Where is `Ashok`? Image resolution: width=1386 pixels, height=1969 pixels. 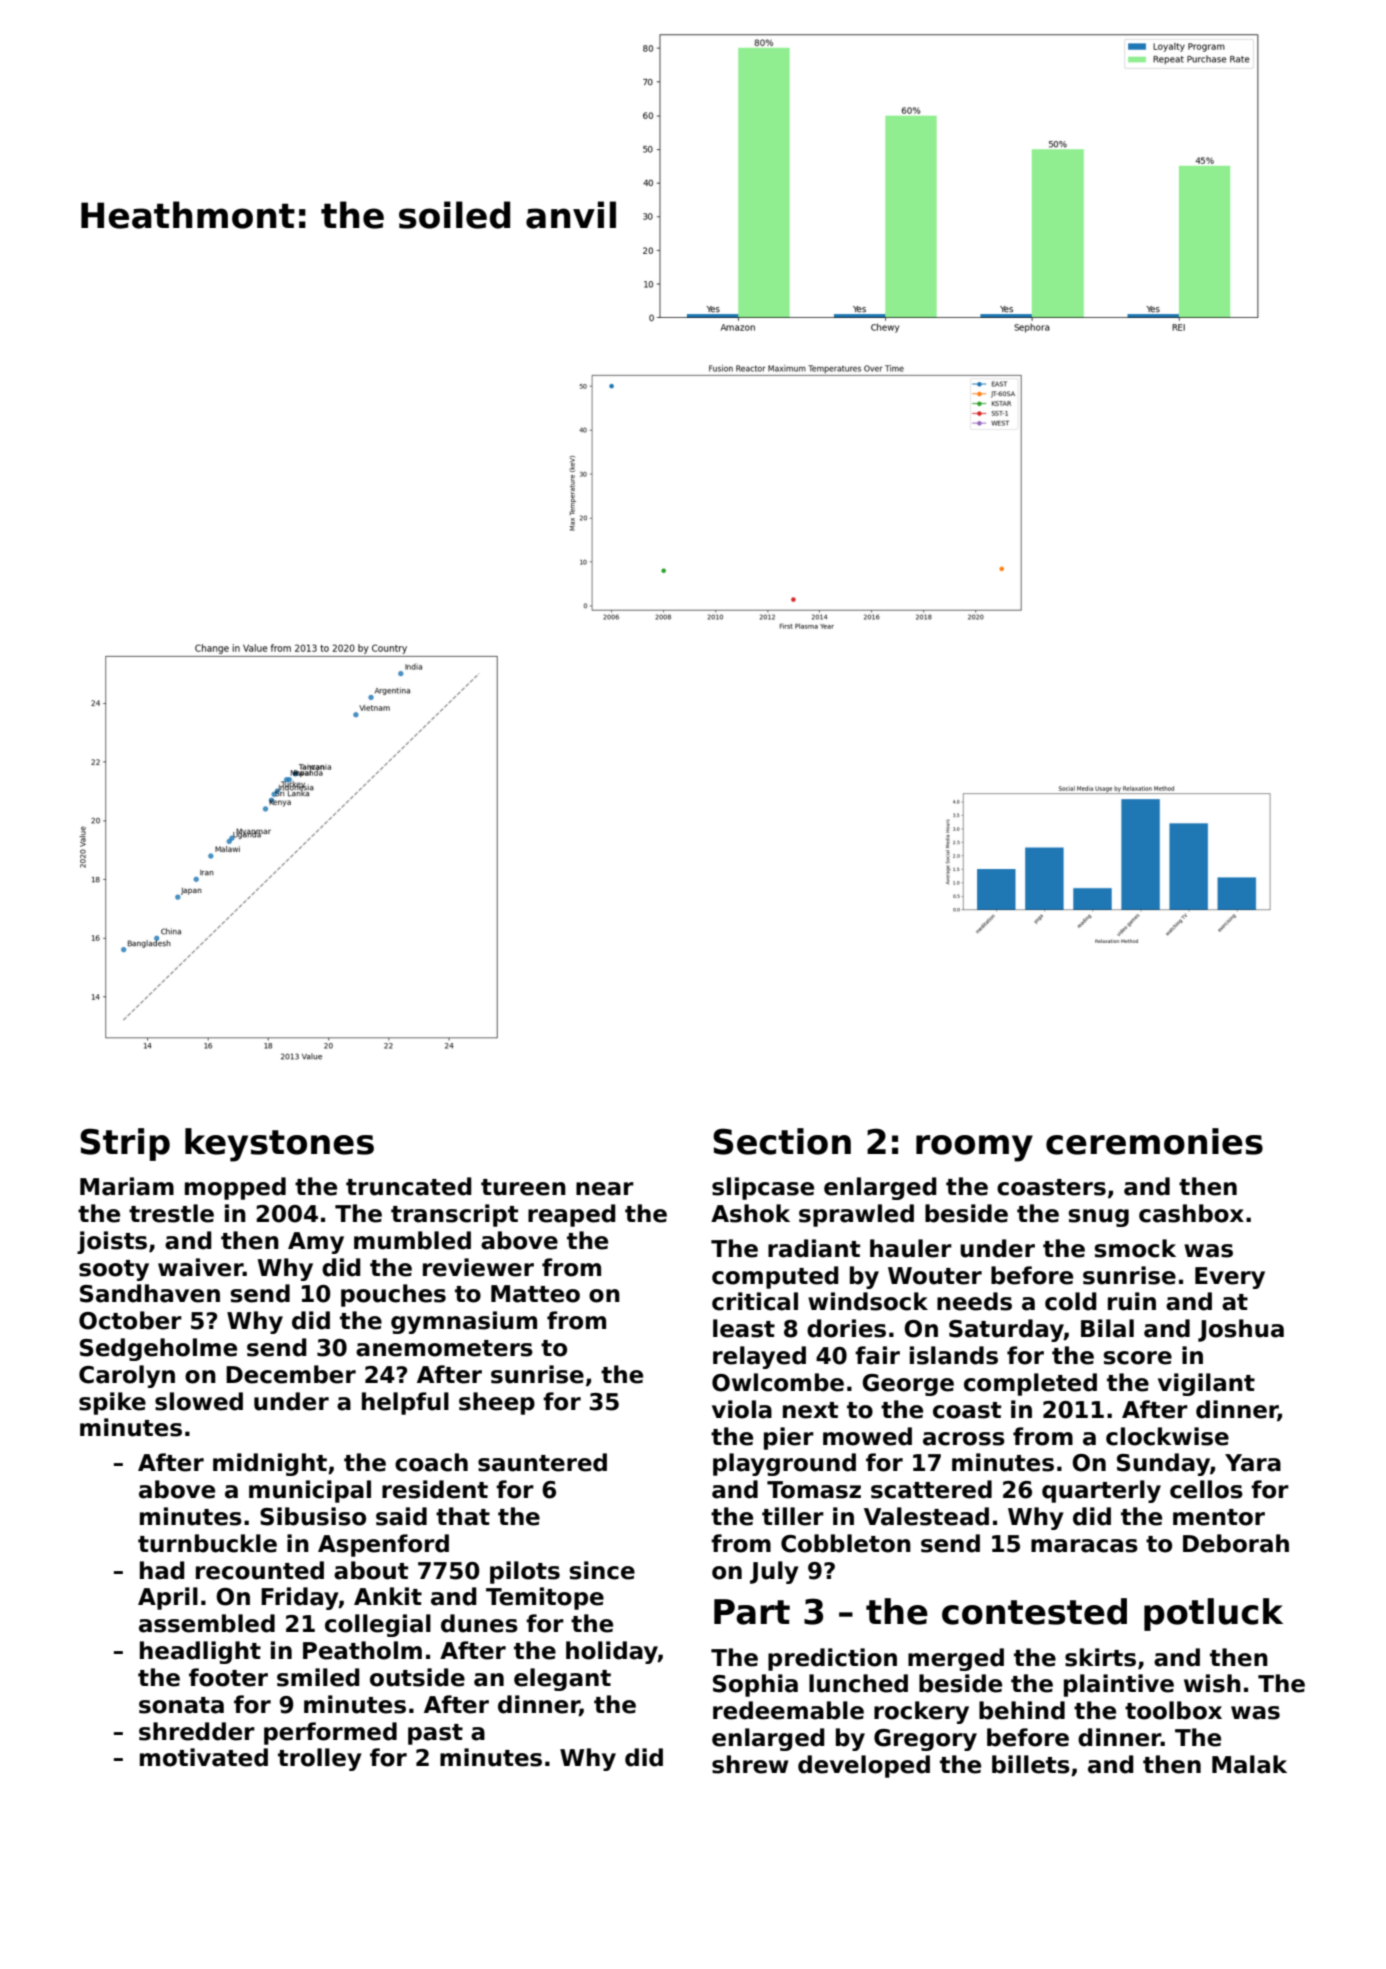 Ashok is located at coordinates (750, 1213).
